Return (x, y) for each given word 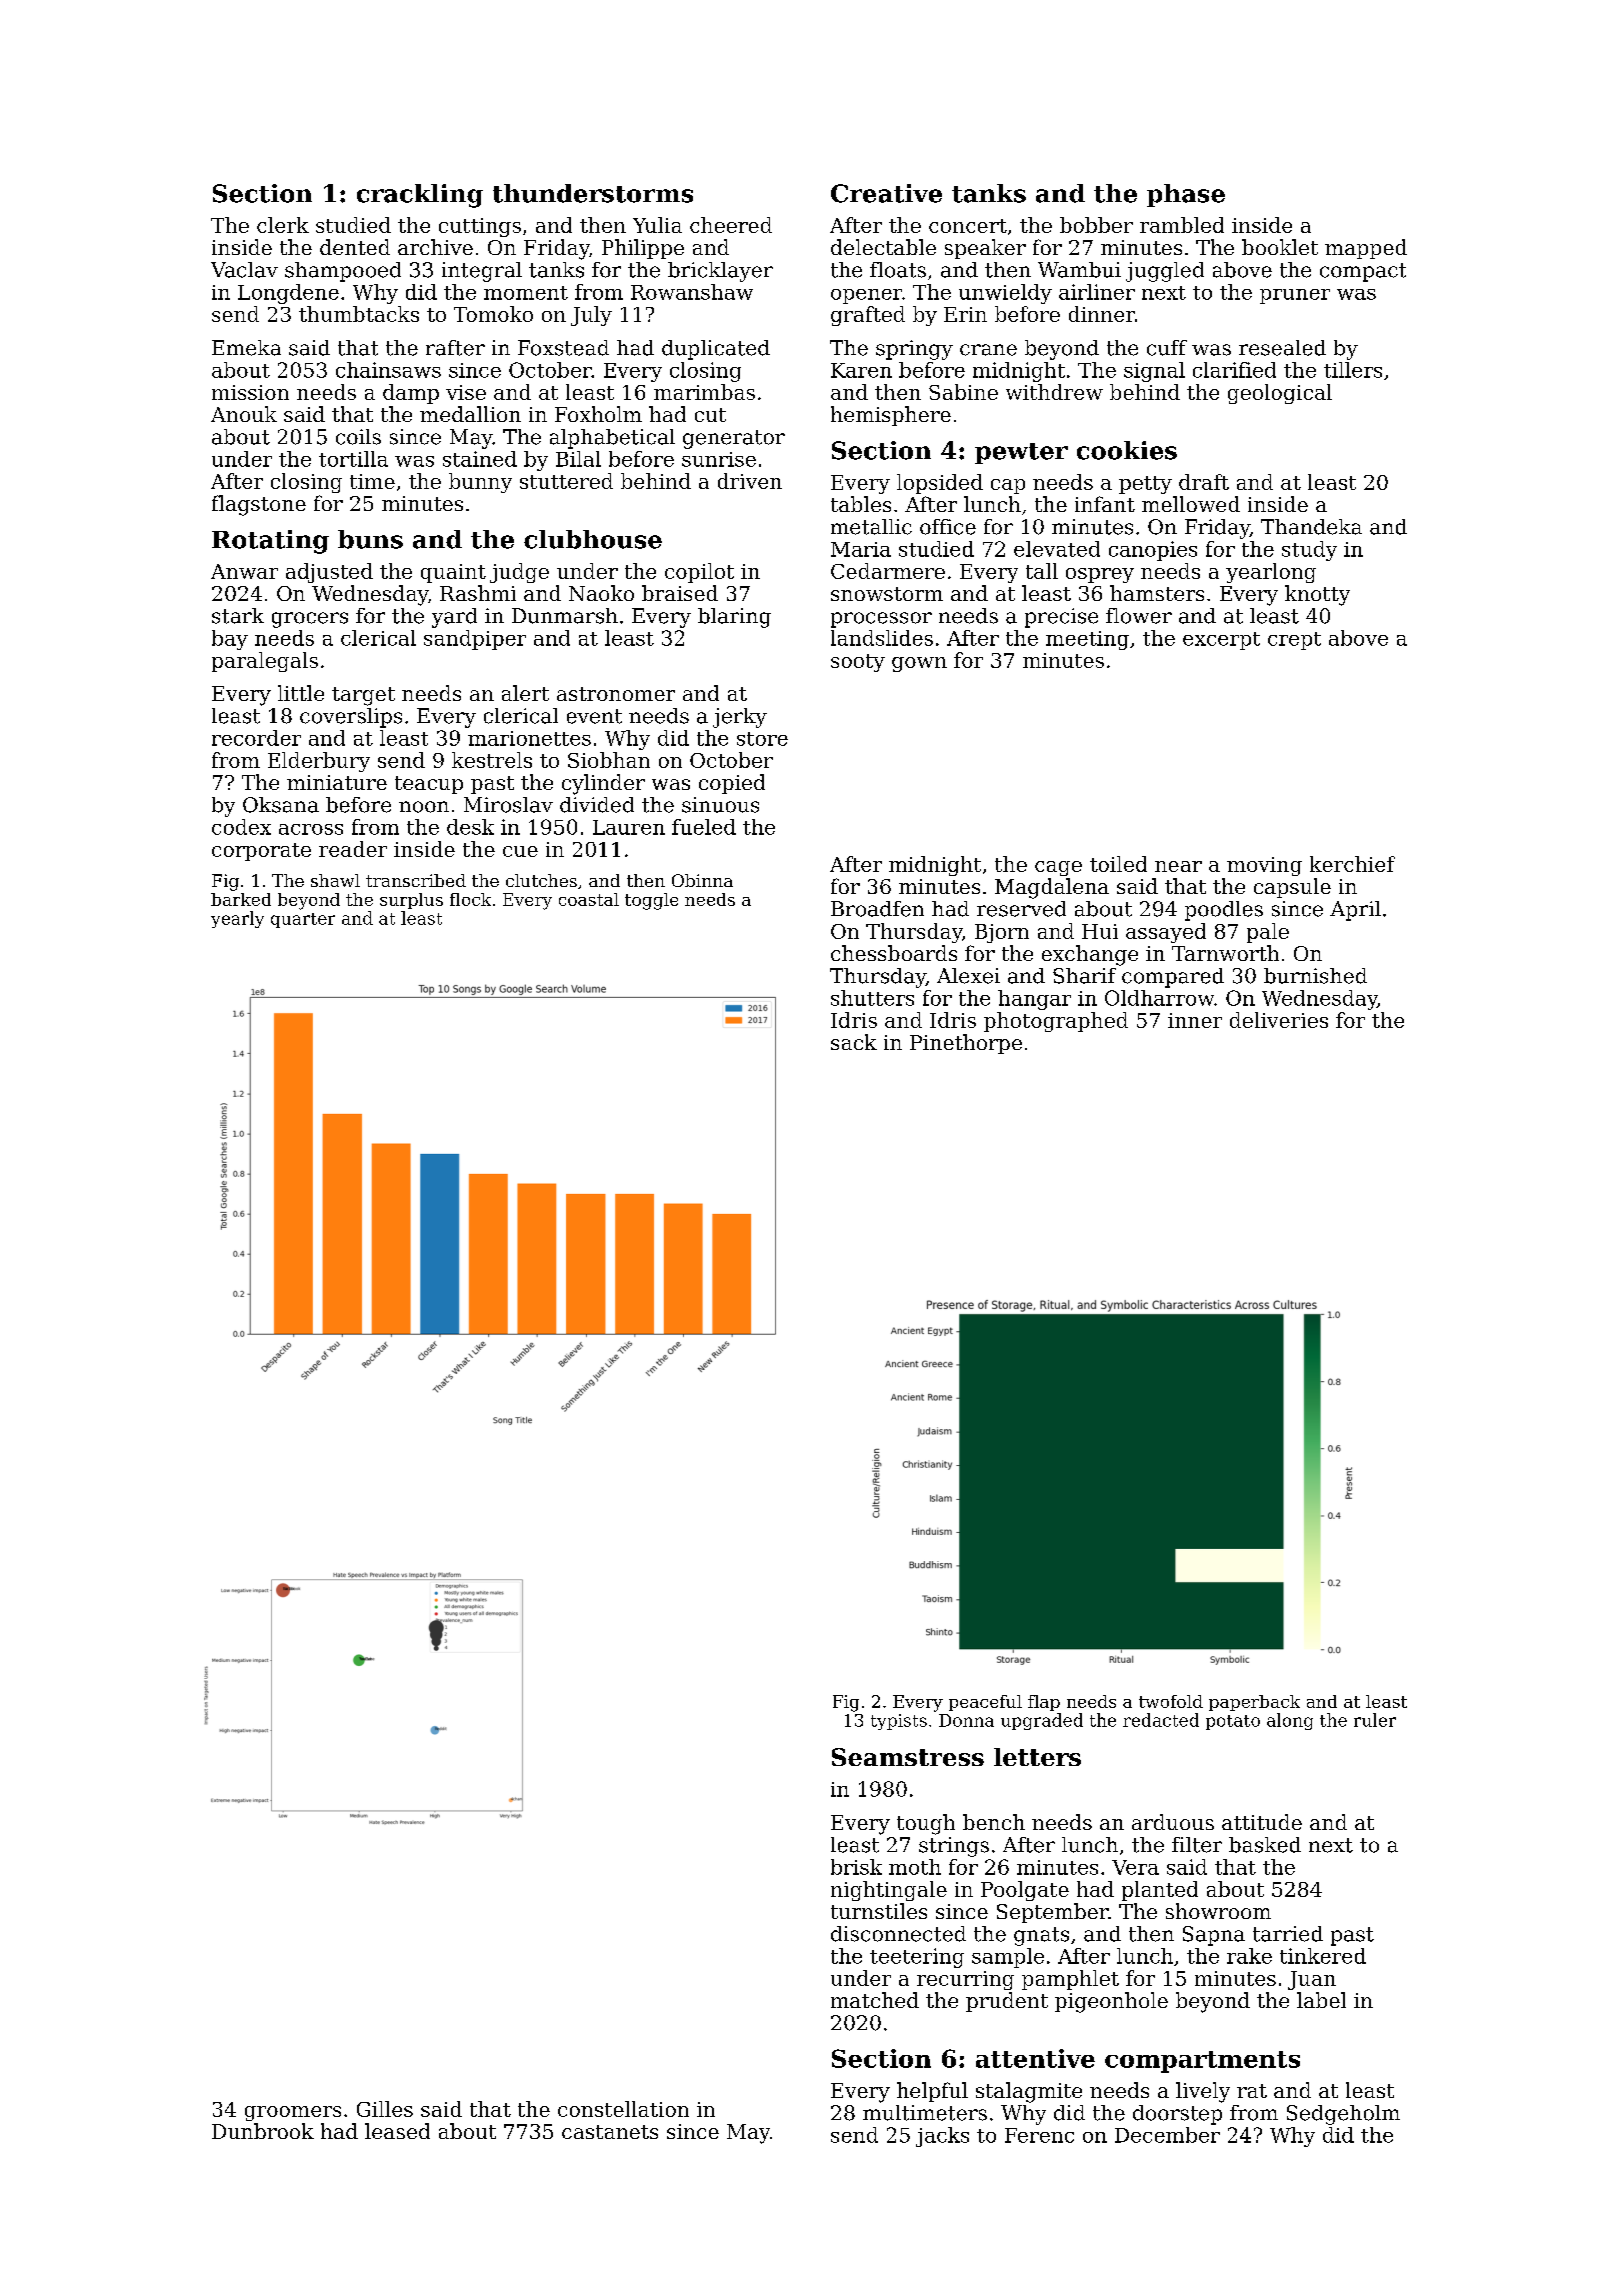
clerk (283, 225)
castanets (610, 2132)
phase (1186, 195)
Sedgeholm (1343, 2115)
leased (397, 2131)
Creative (886, 193)
